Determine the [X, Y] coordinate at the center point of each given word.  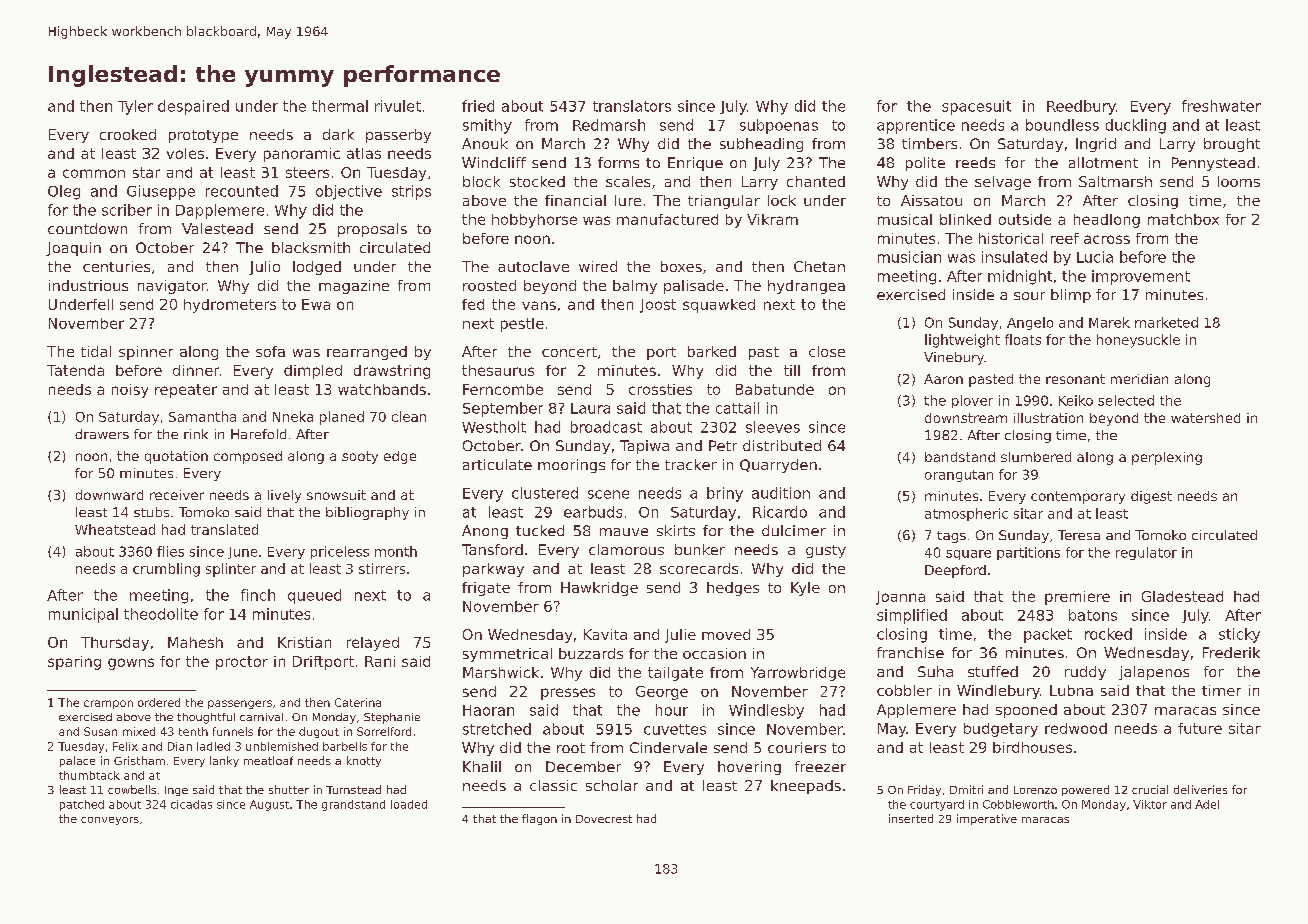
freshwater [1221, 106]
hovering [749, 768]
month [396, 551]
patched [82, 805]
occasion [714, 653]
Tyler [135, 107]
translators [632, 106]
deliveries [1200, 789]
